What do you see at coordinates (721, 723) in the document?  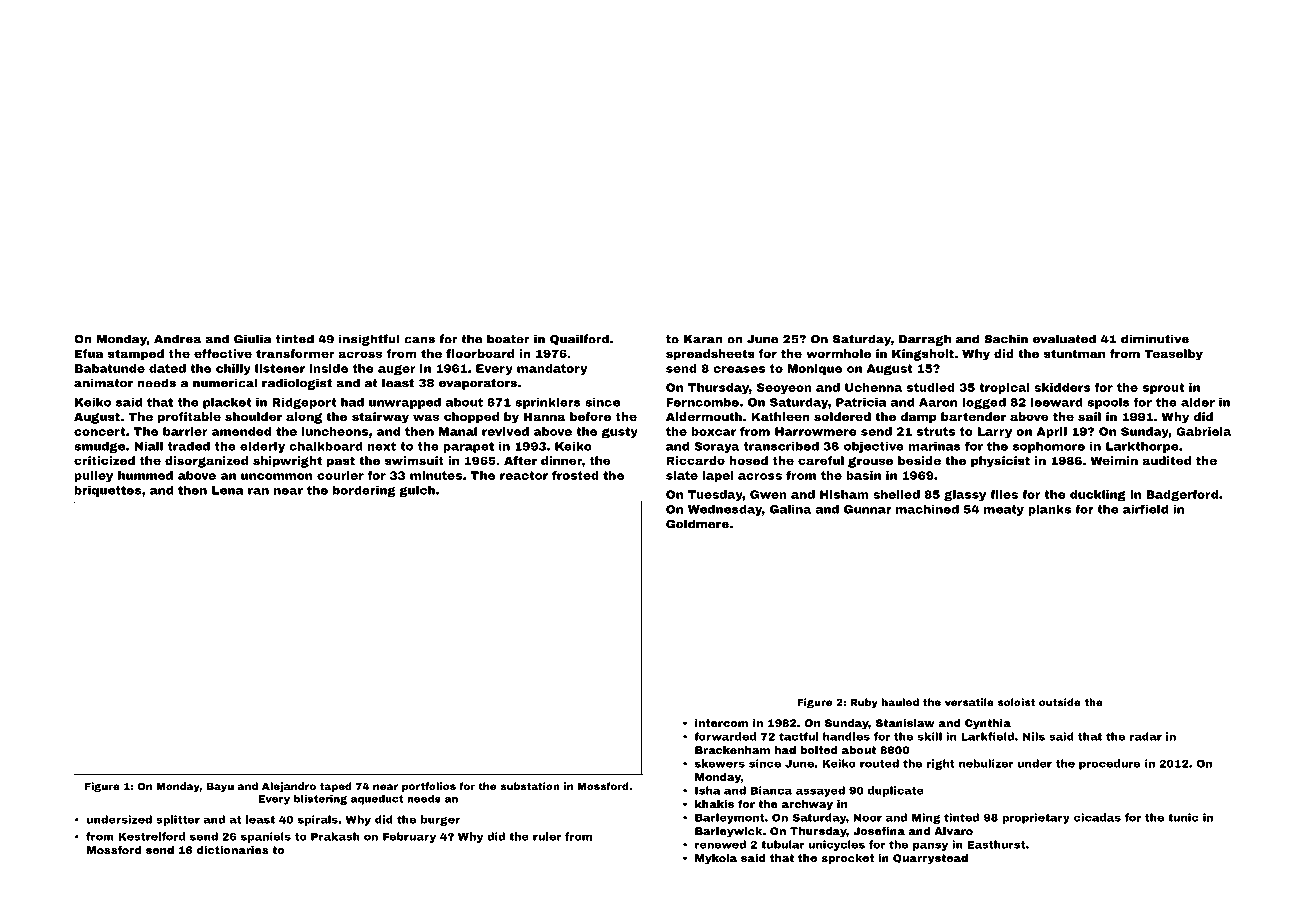 I see `intercom` at bounding box center [721, 723].
